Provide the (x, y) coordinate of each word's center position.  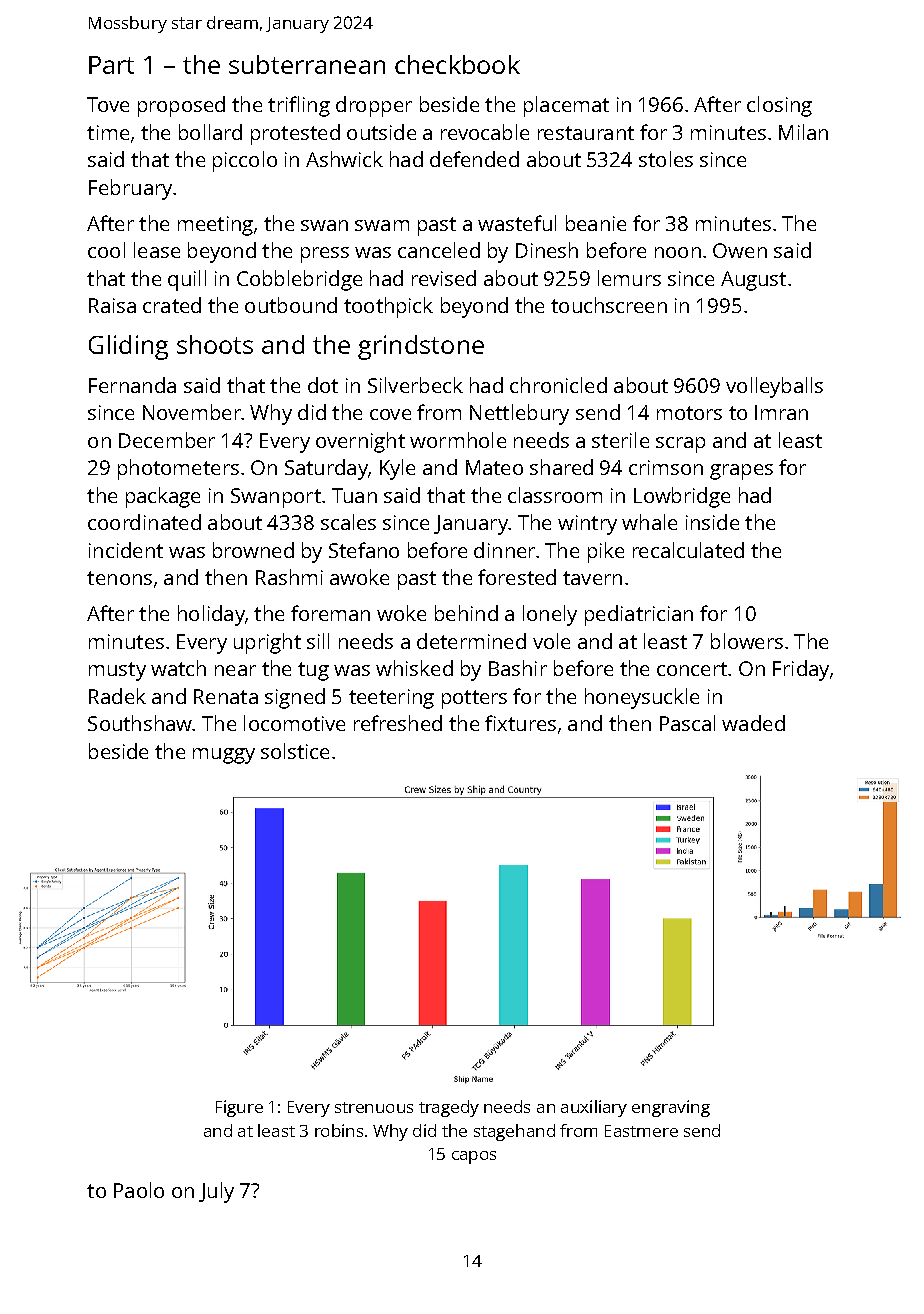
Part (111, 65)
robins (339, 1130)
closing (779, 106)
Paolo (139, 1190)
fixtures (520, 723)
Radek (117, 696)
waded (753, 723)
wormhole (458, 440)
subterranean (307, 64)
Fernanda (132, 385)
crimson (666, 467)
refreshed (398, 723)
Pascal (687, 723)
